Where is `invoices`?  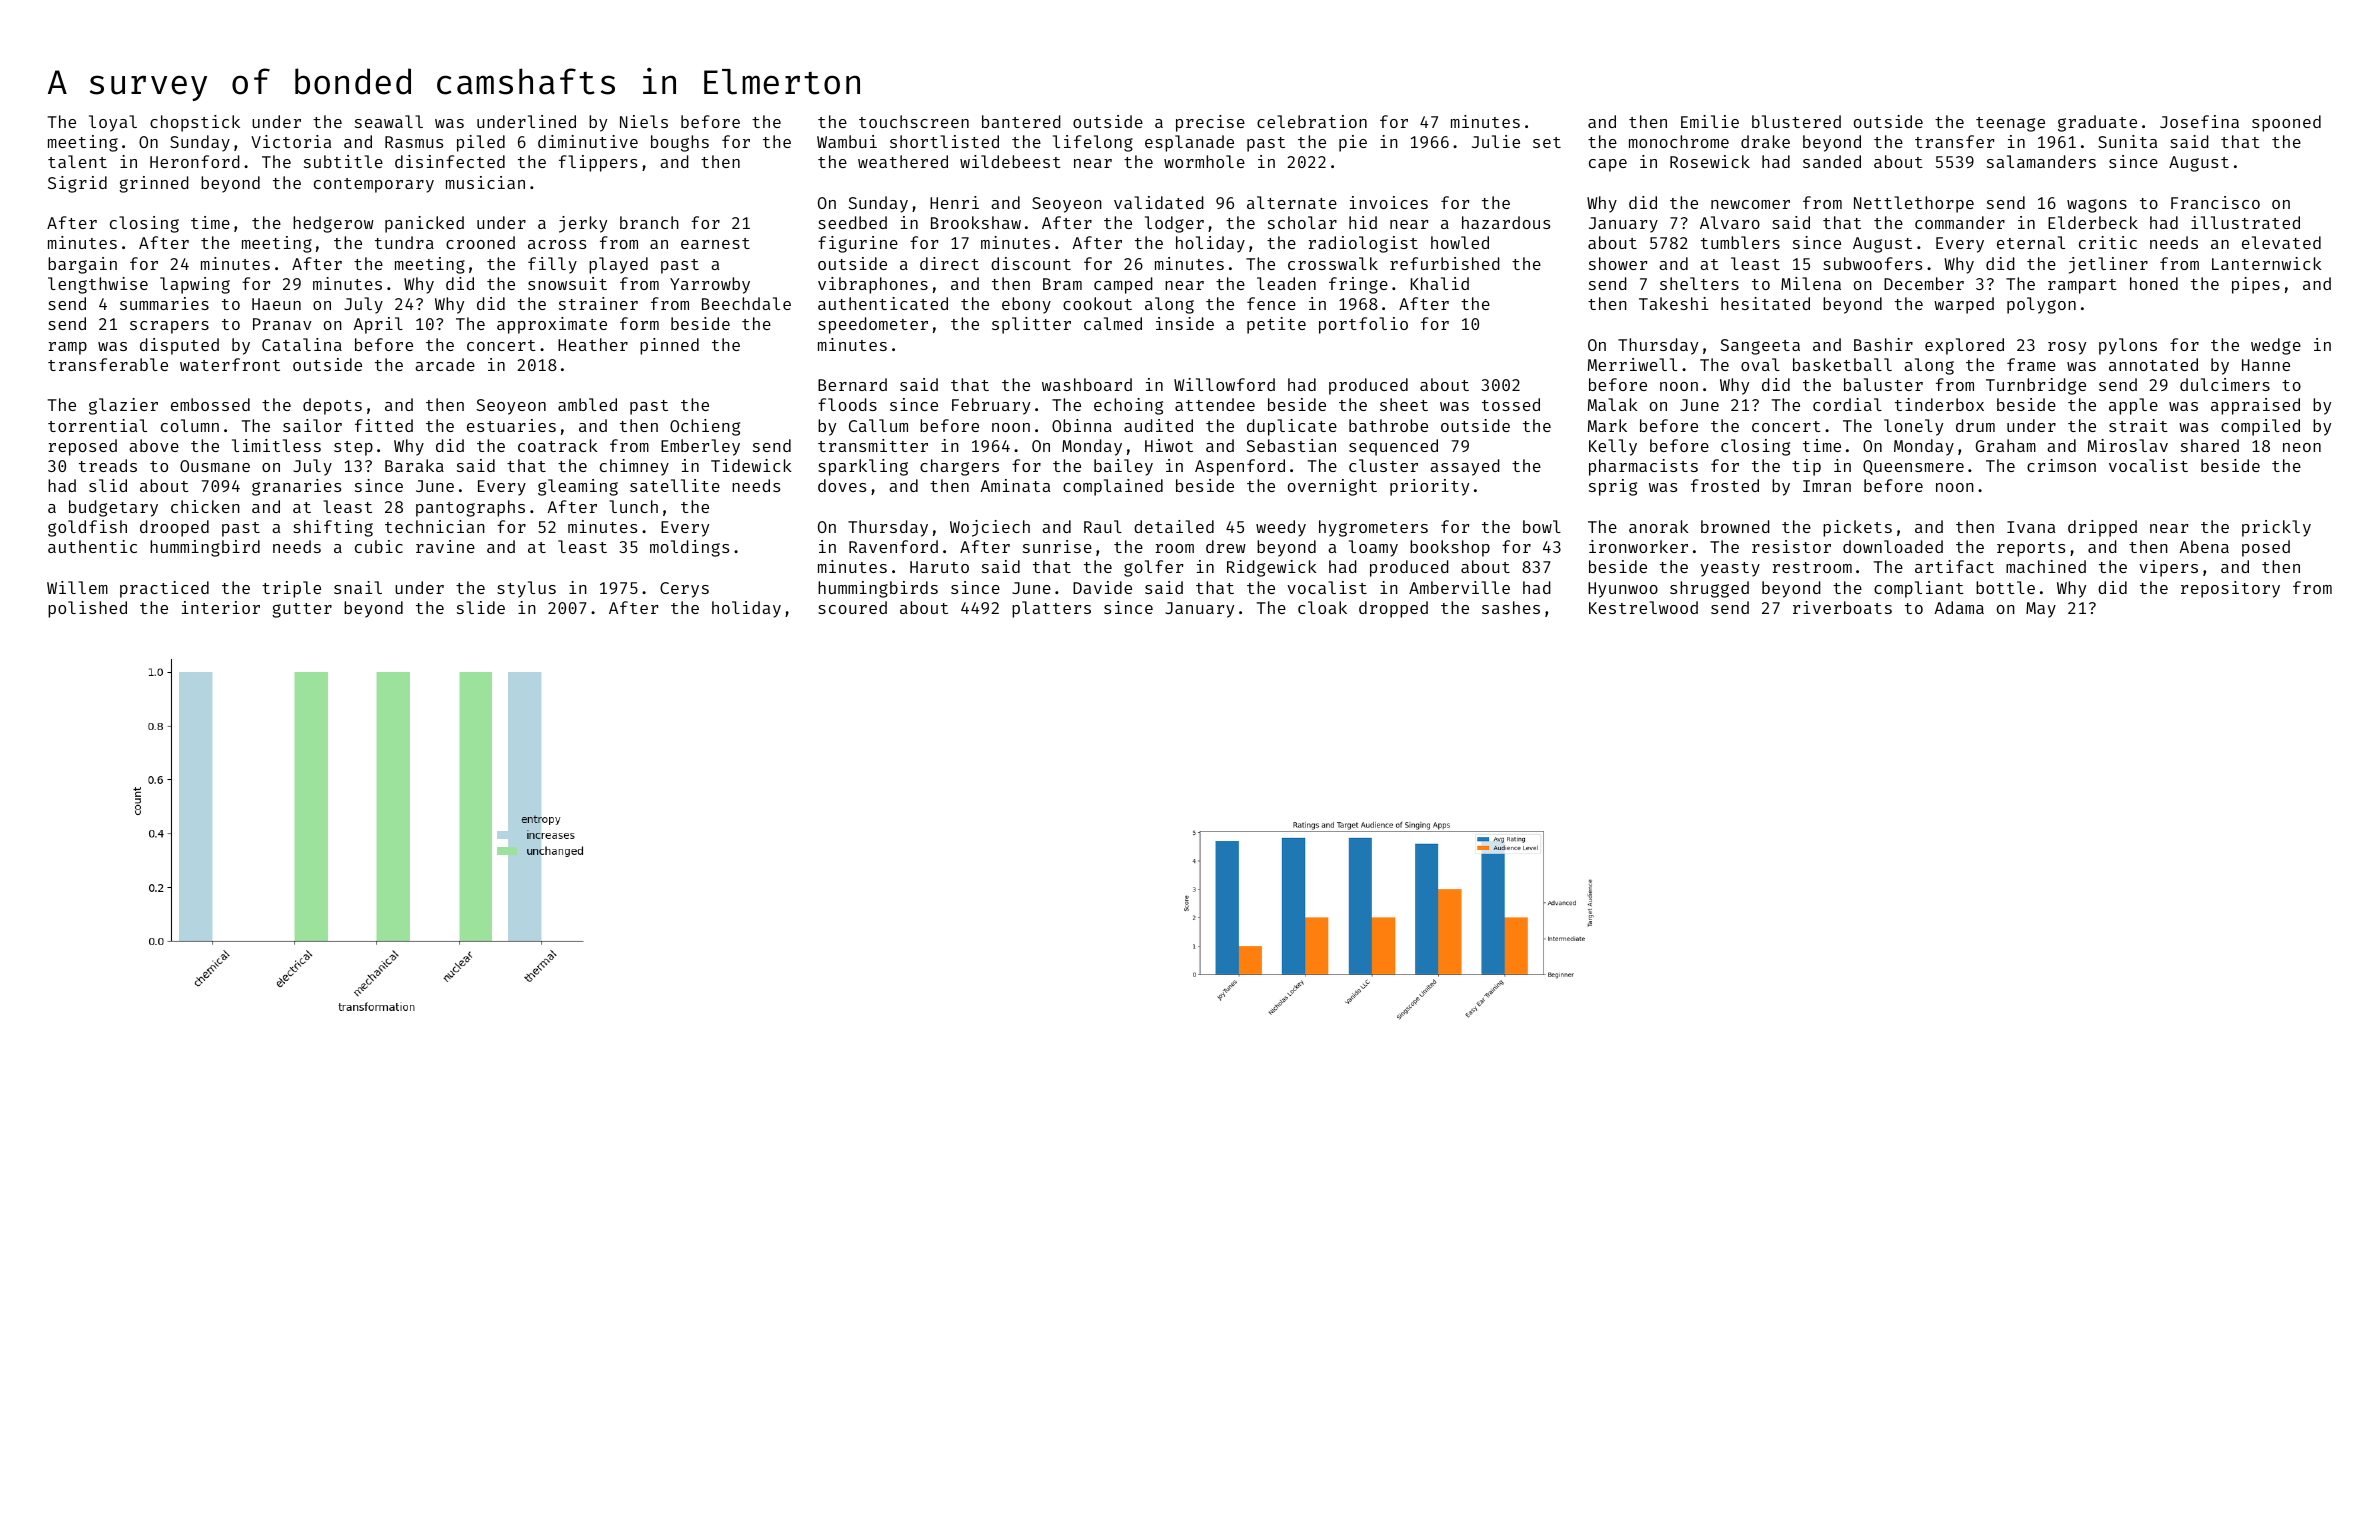
invoices is located at coordinates (1389, 202).
